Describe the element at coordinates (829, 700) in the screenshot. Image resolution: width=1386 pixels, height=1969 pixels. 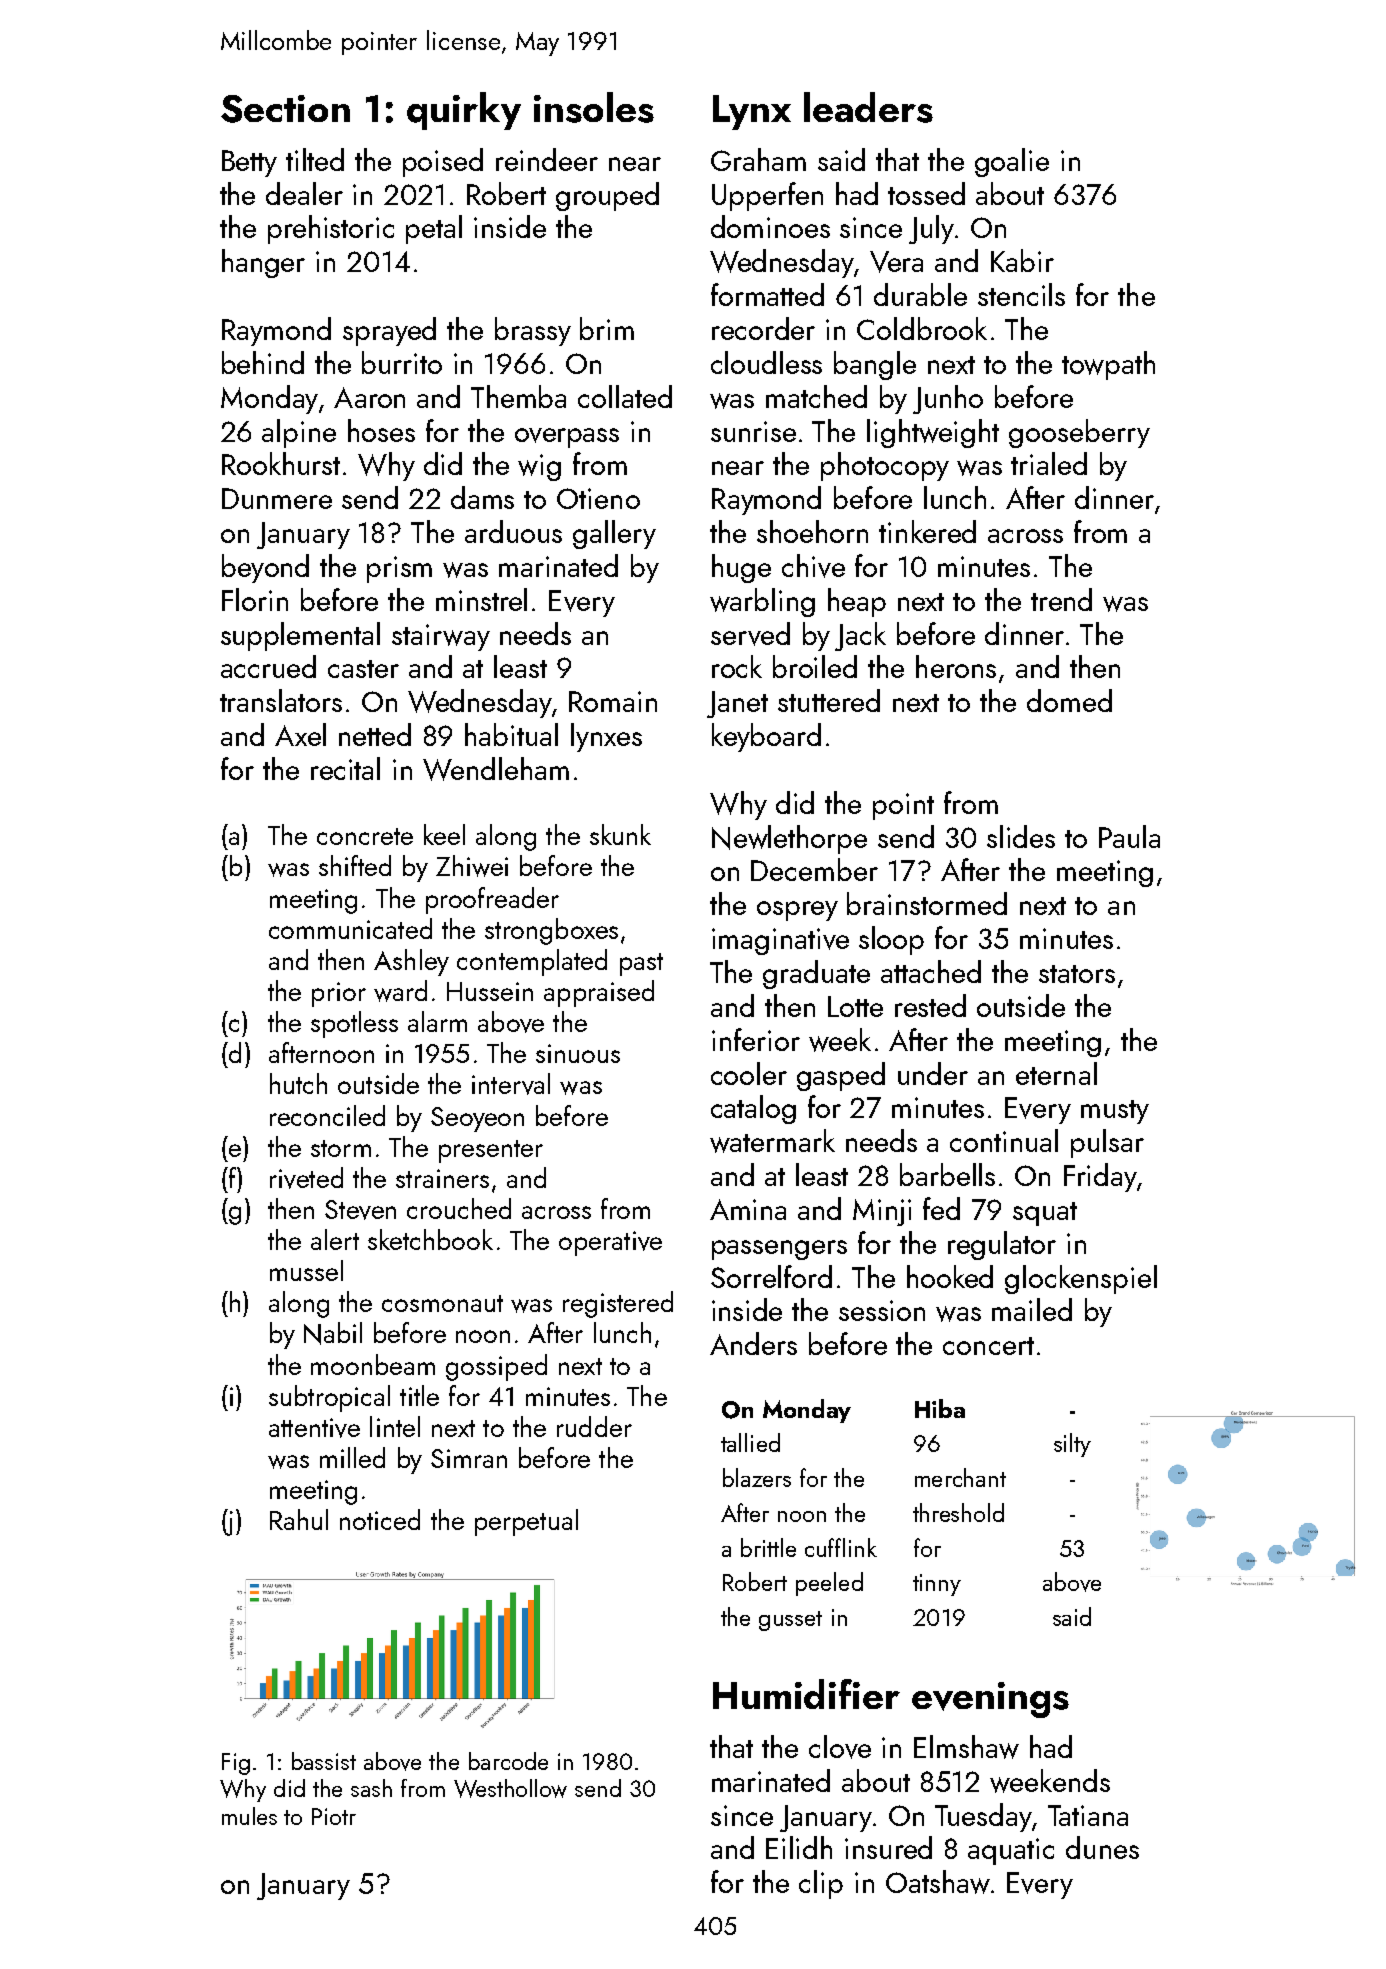
I see `stuttered` at that location.
